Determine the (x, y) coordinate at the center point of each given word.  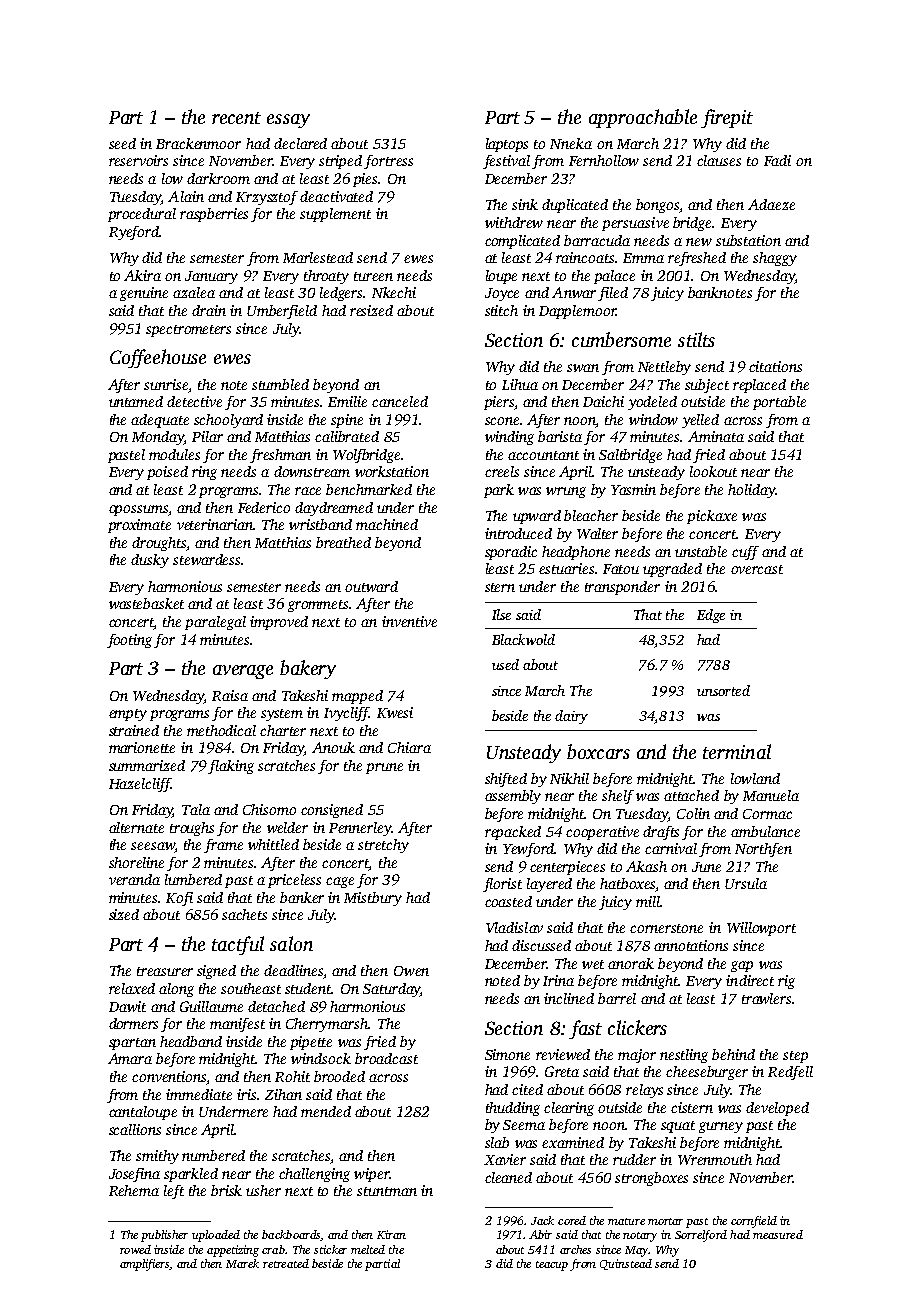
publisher (164, 1236)
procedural (142, 215)
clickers (637, 1027)
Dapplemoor (577, 312)
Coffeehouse (158, 358)
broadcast (386, 1058)
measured (778, 1234)
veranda (134, 879)
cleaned (508, 1177)
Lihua (520, 384)
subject (707, 386)
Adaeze (771, 204)
